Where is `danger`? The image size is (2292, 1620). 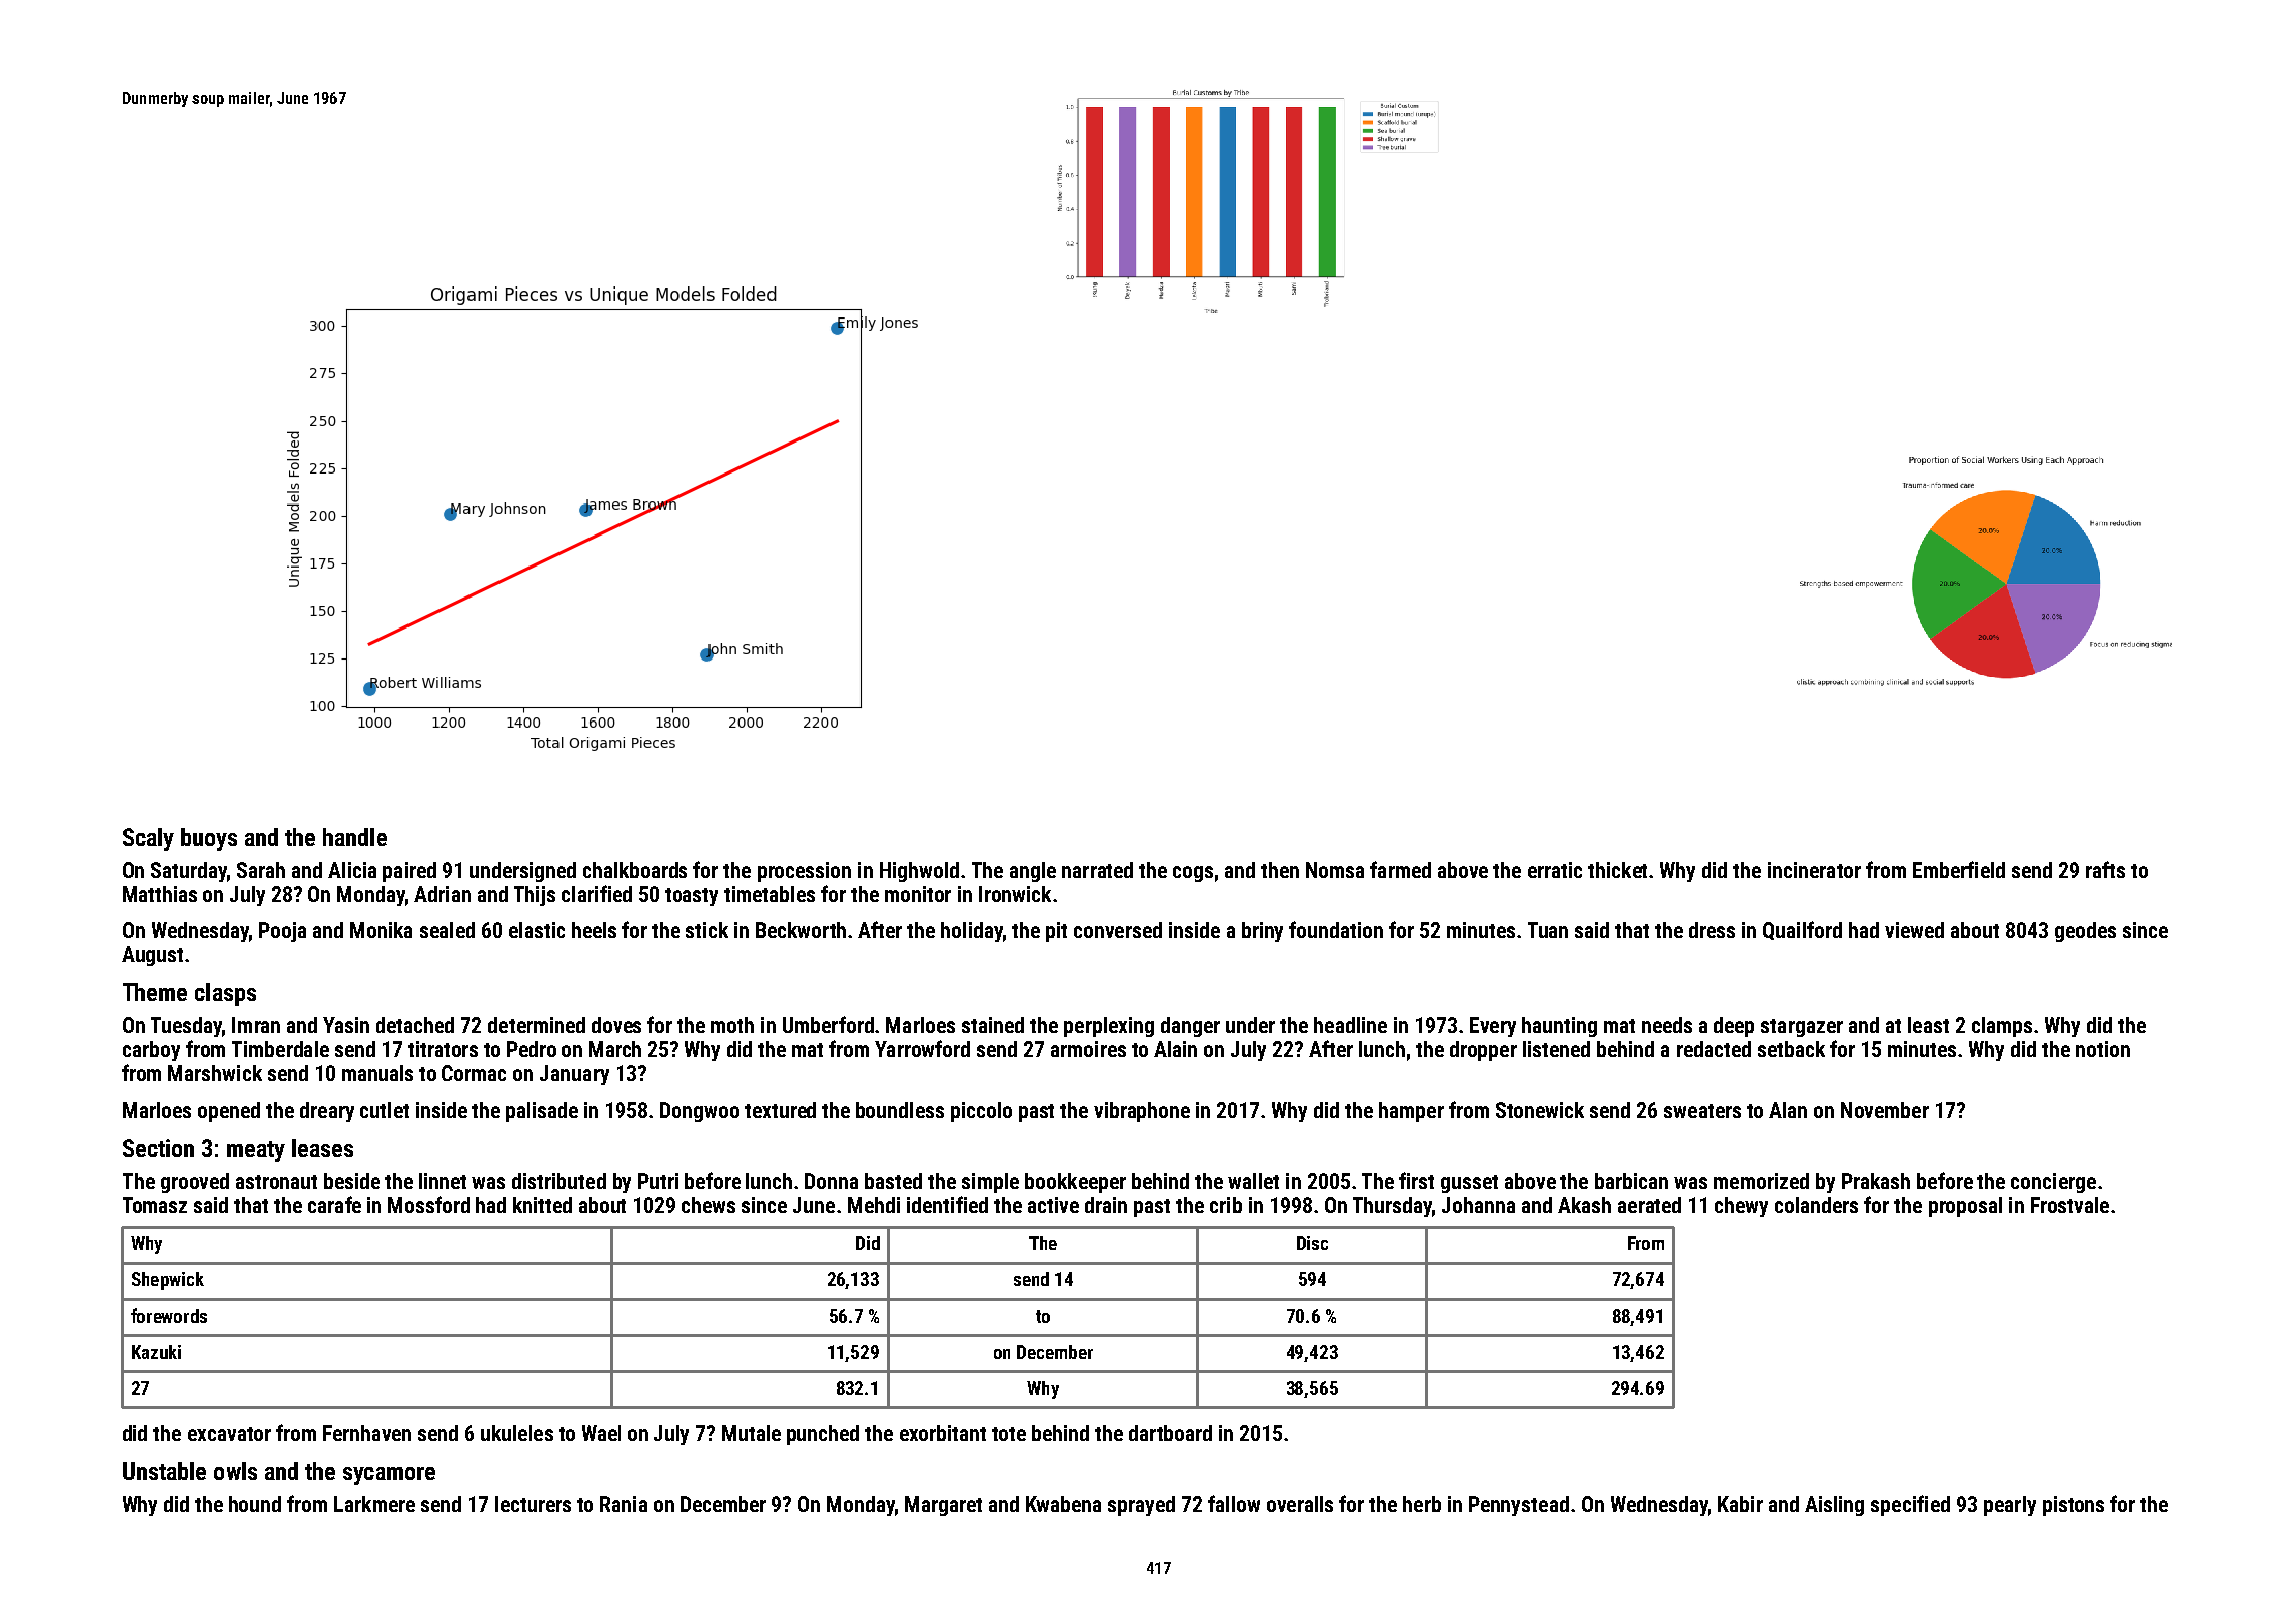
danger is located at coordinates (1190, 1027).
